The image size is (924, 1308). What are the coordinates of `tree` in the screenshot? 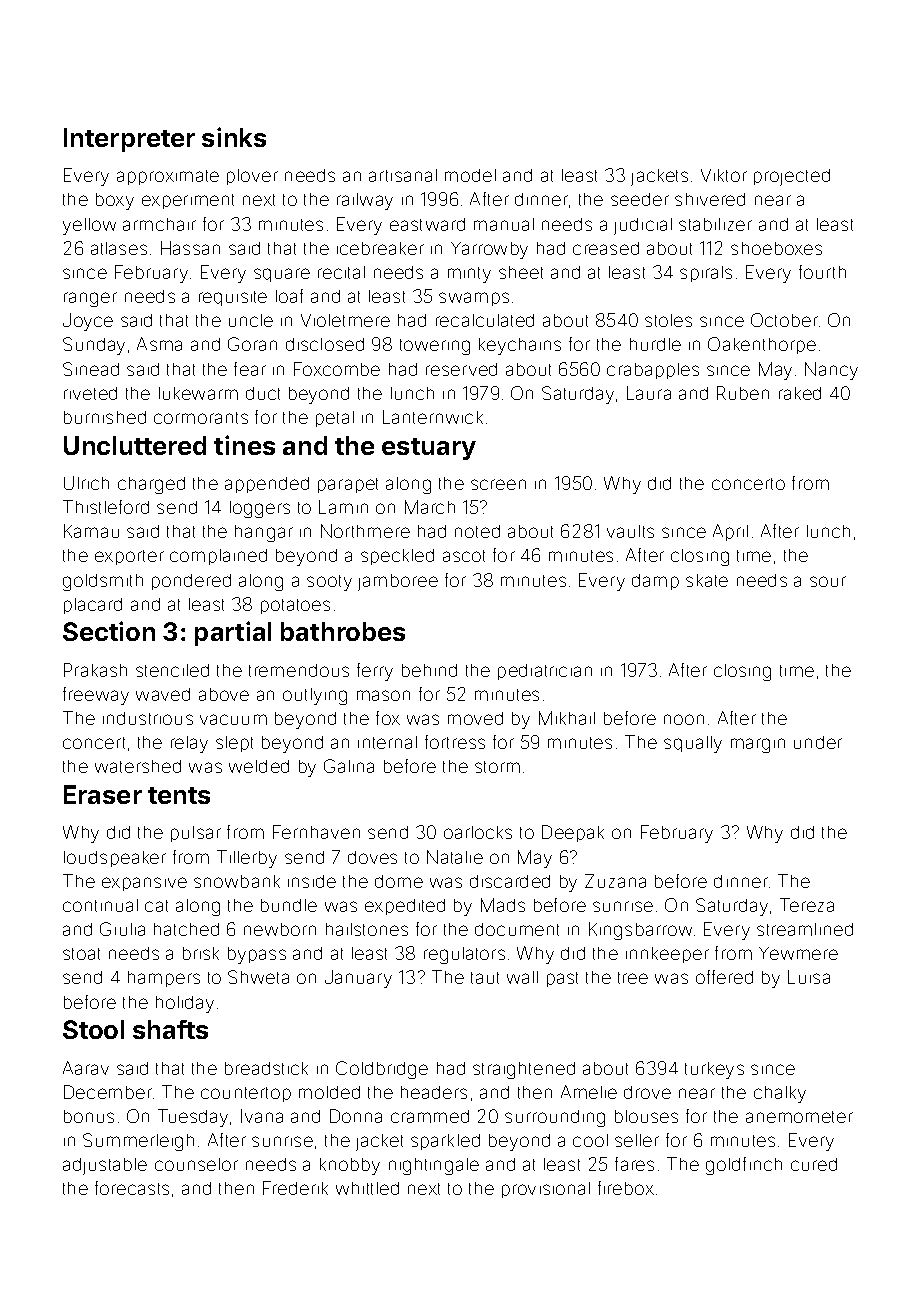 It's located at (633, 978).
